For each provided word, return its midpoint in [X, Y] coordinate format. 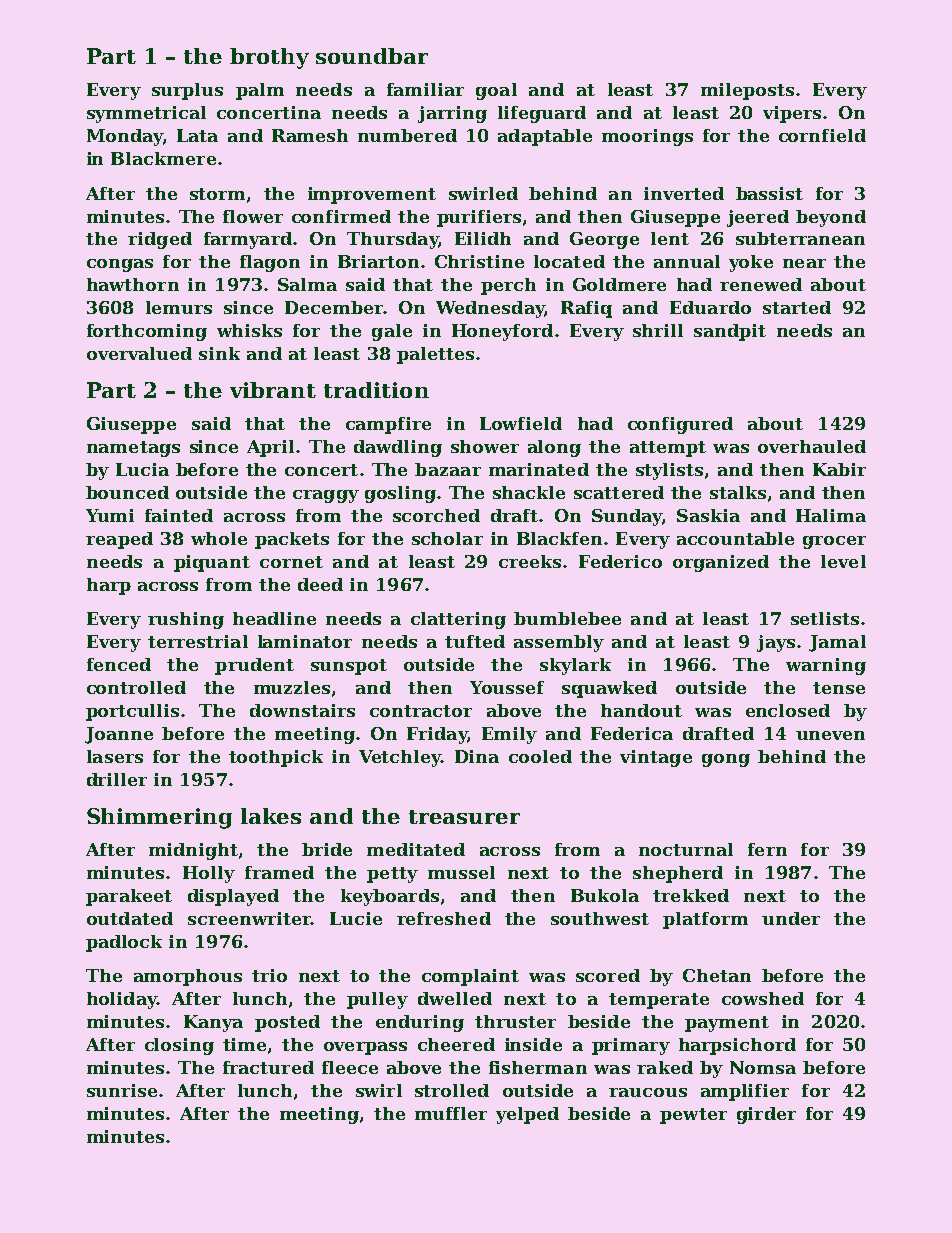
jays [776, 643]
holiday [122, 1000]
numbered [407, 135]
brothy [269, 58]
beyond [831, 218]
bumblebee [567, 618]
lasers [115, 756]
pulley [377, 1000]
